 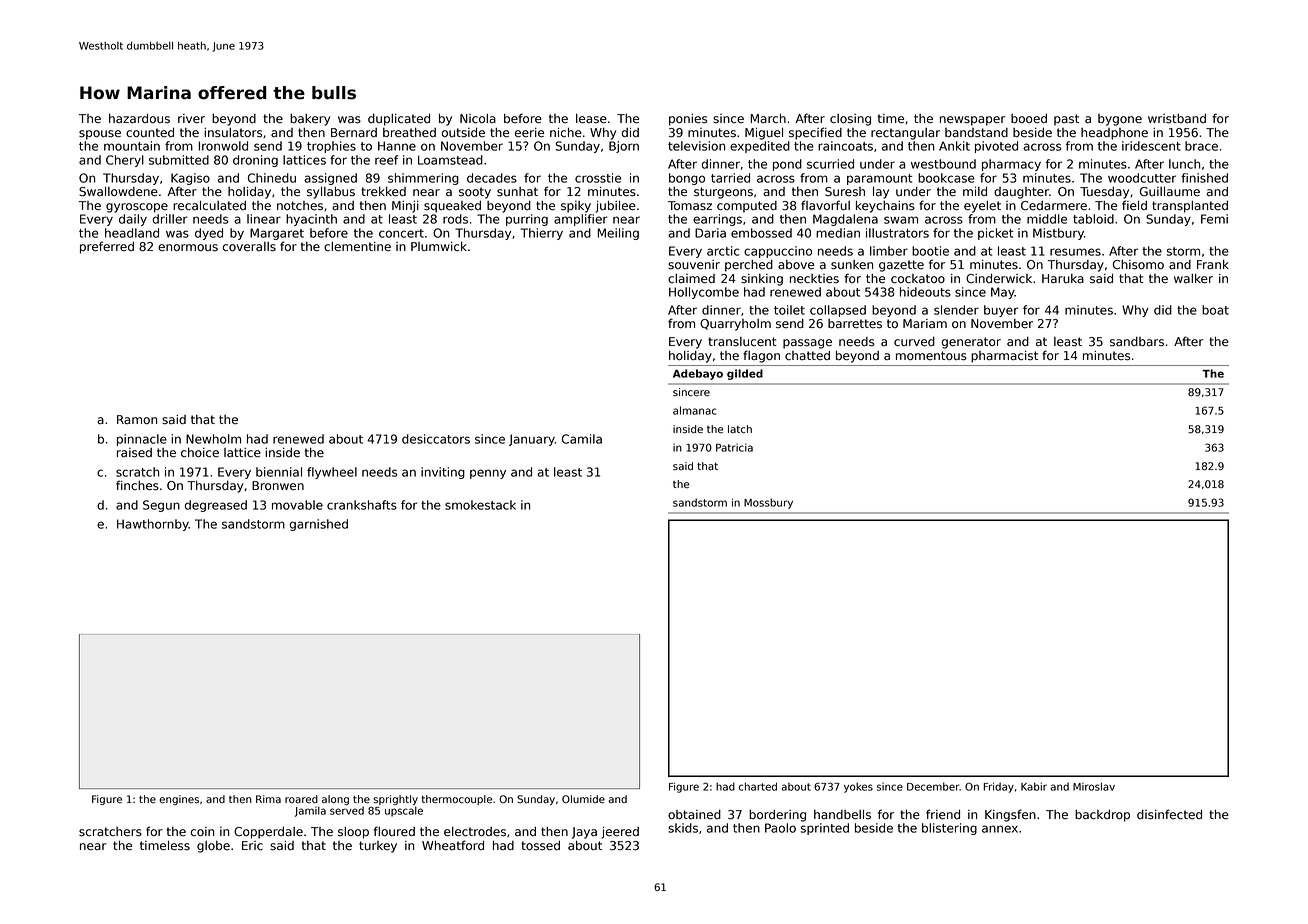 What do you see at coordinates (453, 845) in the page?
I see `Wheatford` at bounding box center [453, 845].
